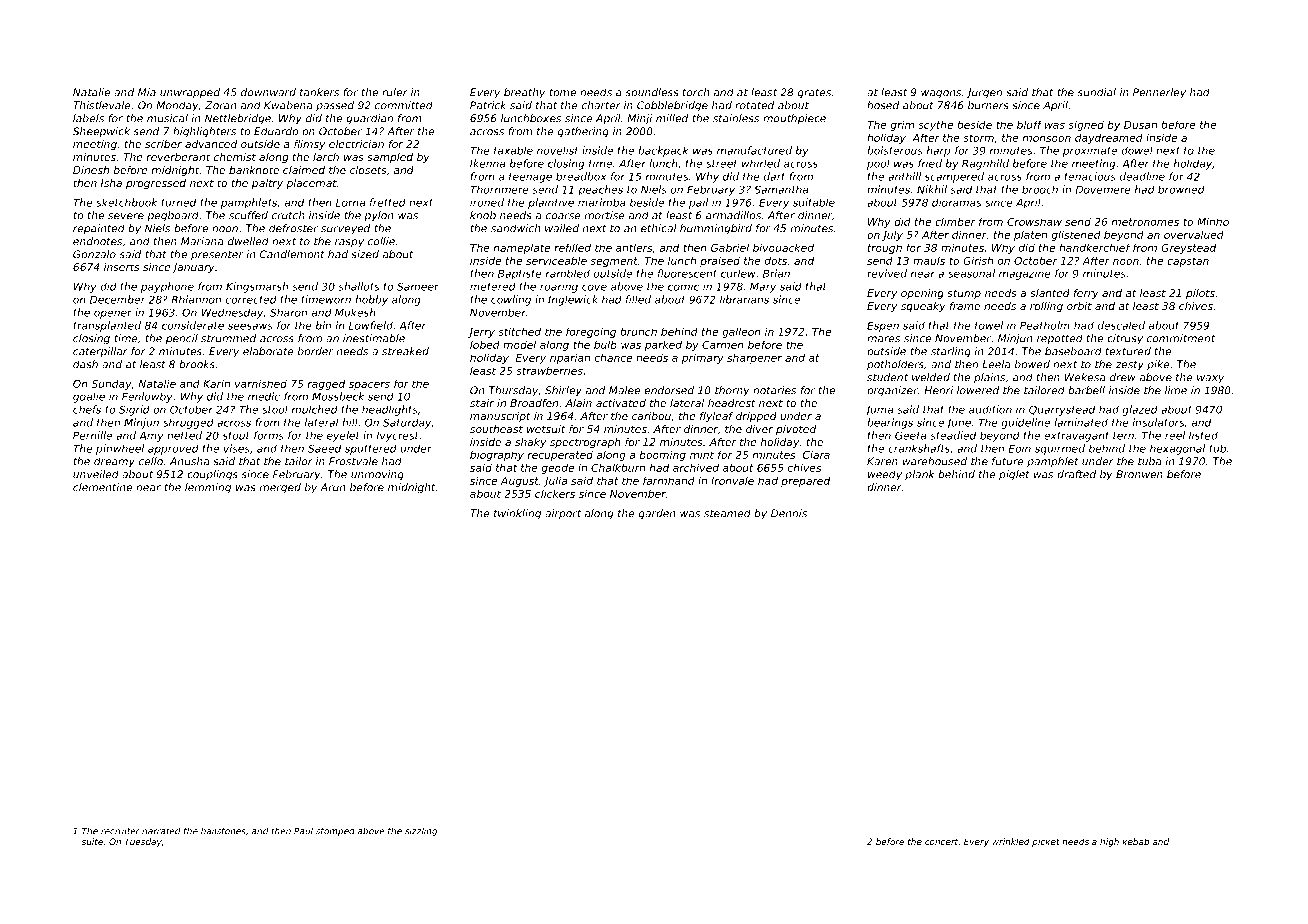 The width and height of the screenshot is (1308, 924). I want to click on Jerry, so click(481, 333).
